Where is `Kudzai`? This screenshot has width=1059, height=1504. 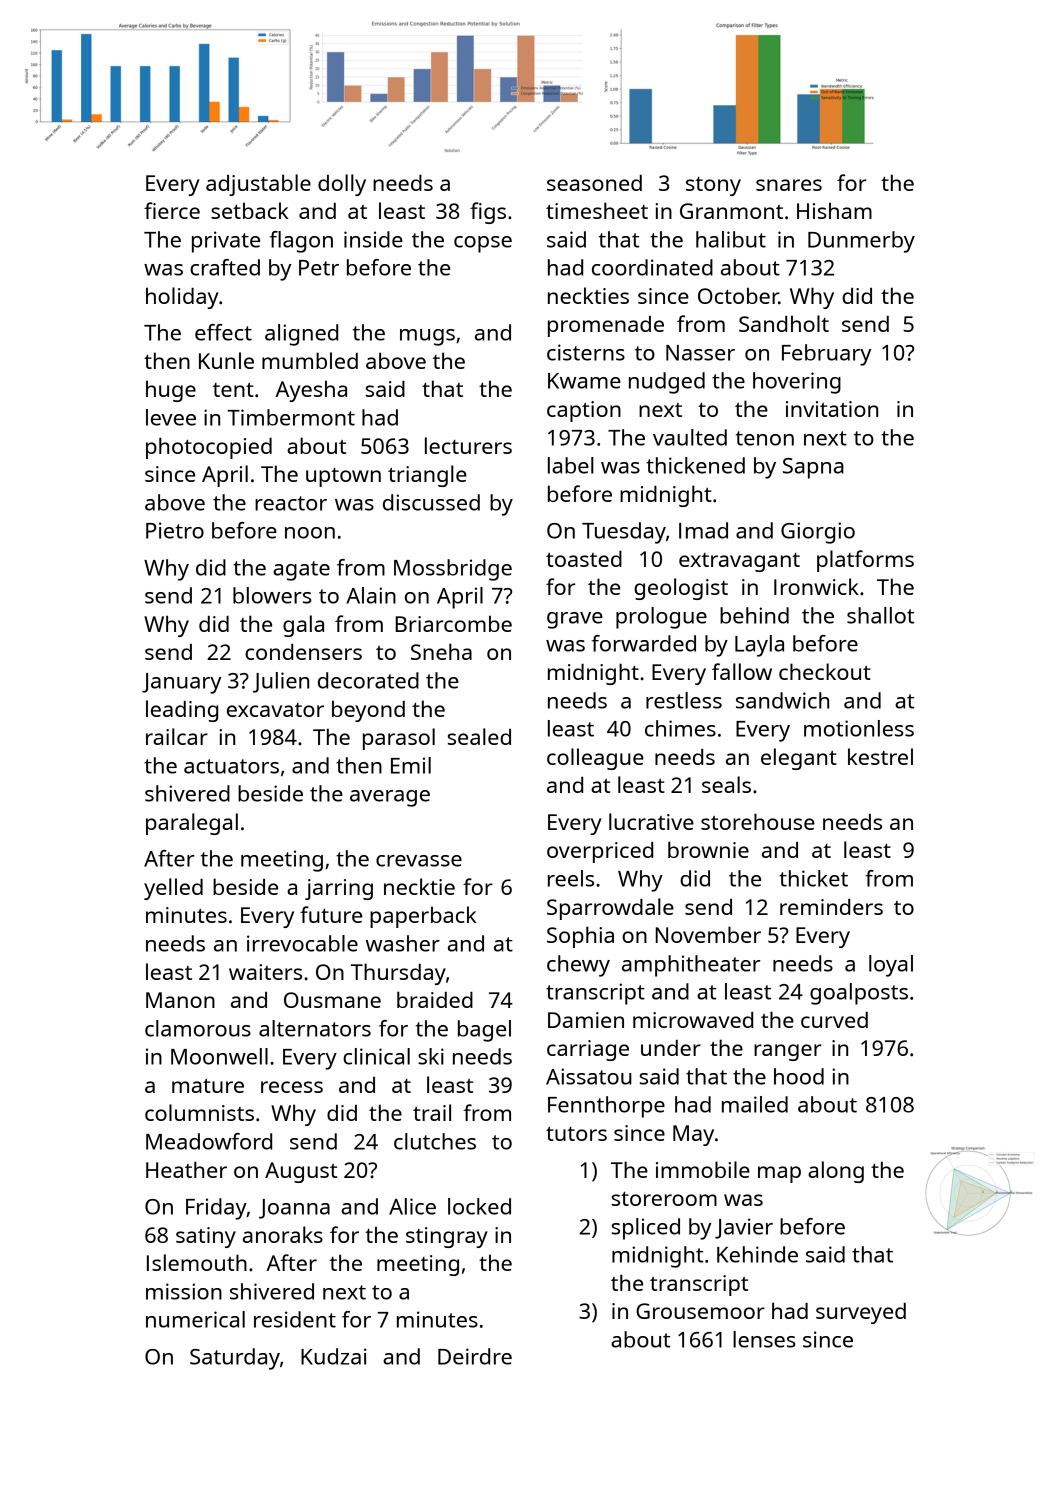
Kudzai is located at coordinates (333, 1356).
